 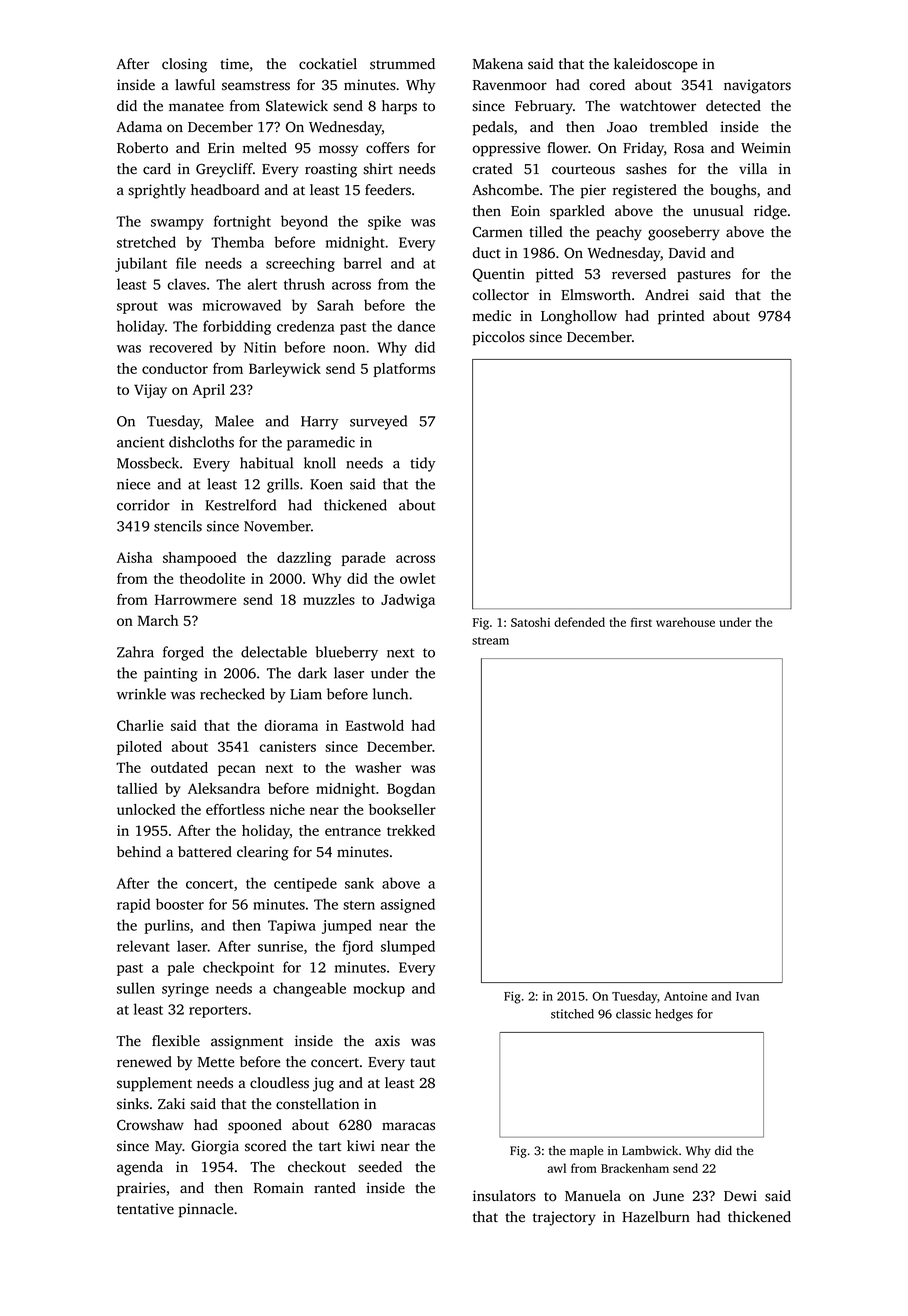 What do you see at coordinates (579, 622) in the screenshot?
I see `defended` at bounding box center [579, 622].
